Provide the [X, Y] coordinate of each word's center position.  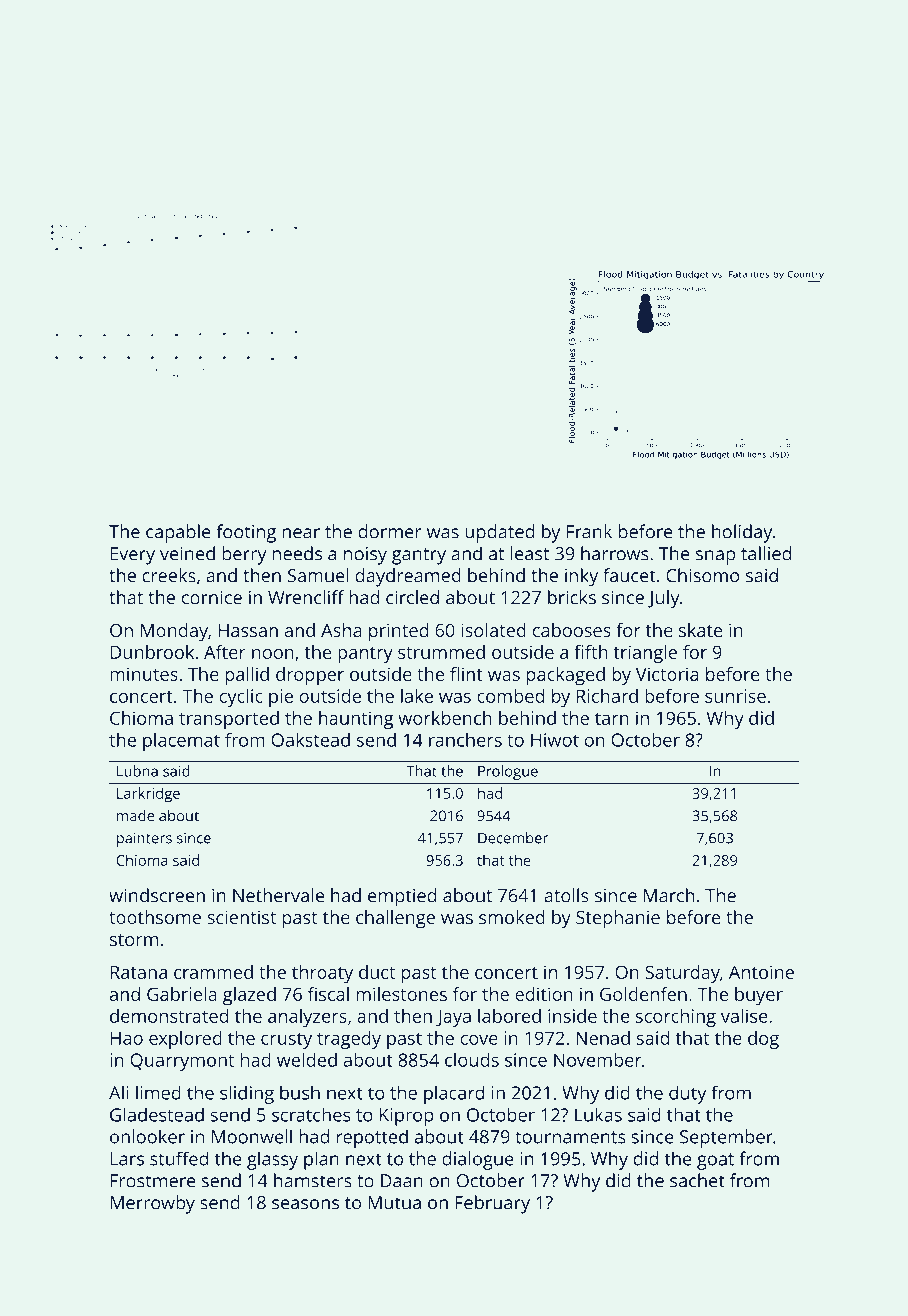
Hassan [248, 630]
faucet [629, 575]
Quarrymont [182, 1062]
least [530, 553]
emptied [402, 897]
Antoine [761, 972]
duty [687, 1094]
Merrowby [153, 1204]
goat [715, 1161]
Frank [589, 531]
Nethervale [278, 895]
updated [499, 533]
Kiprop [407, 1117]
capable [178, 533]
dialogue [478, 1160]
